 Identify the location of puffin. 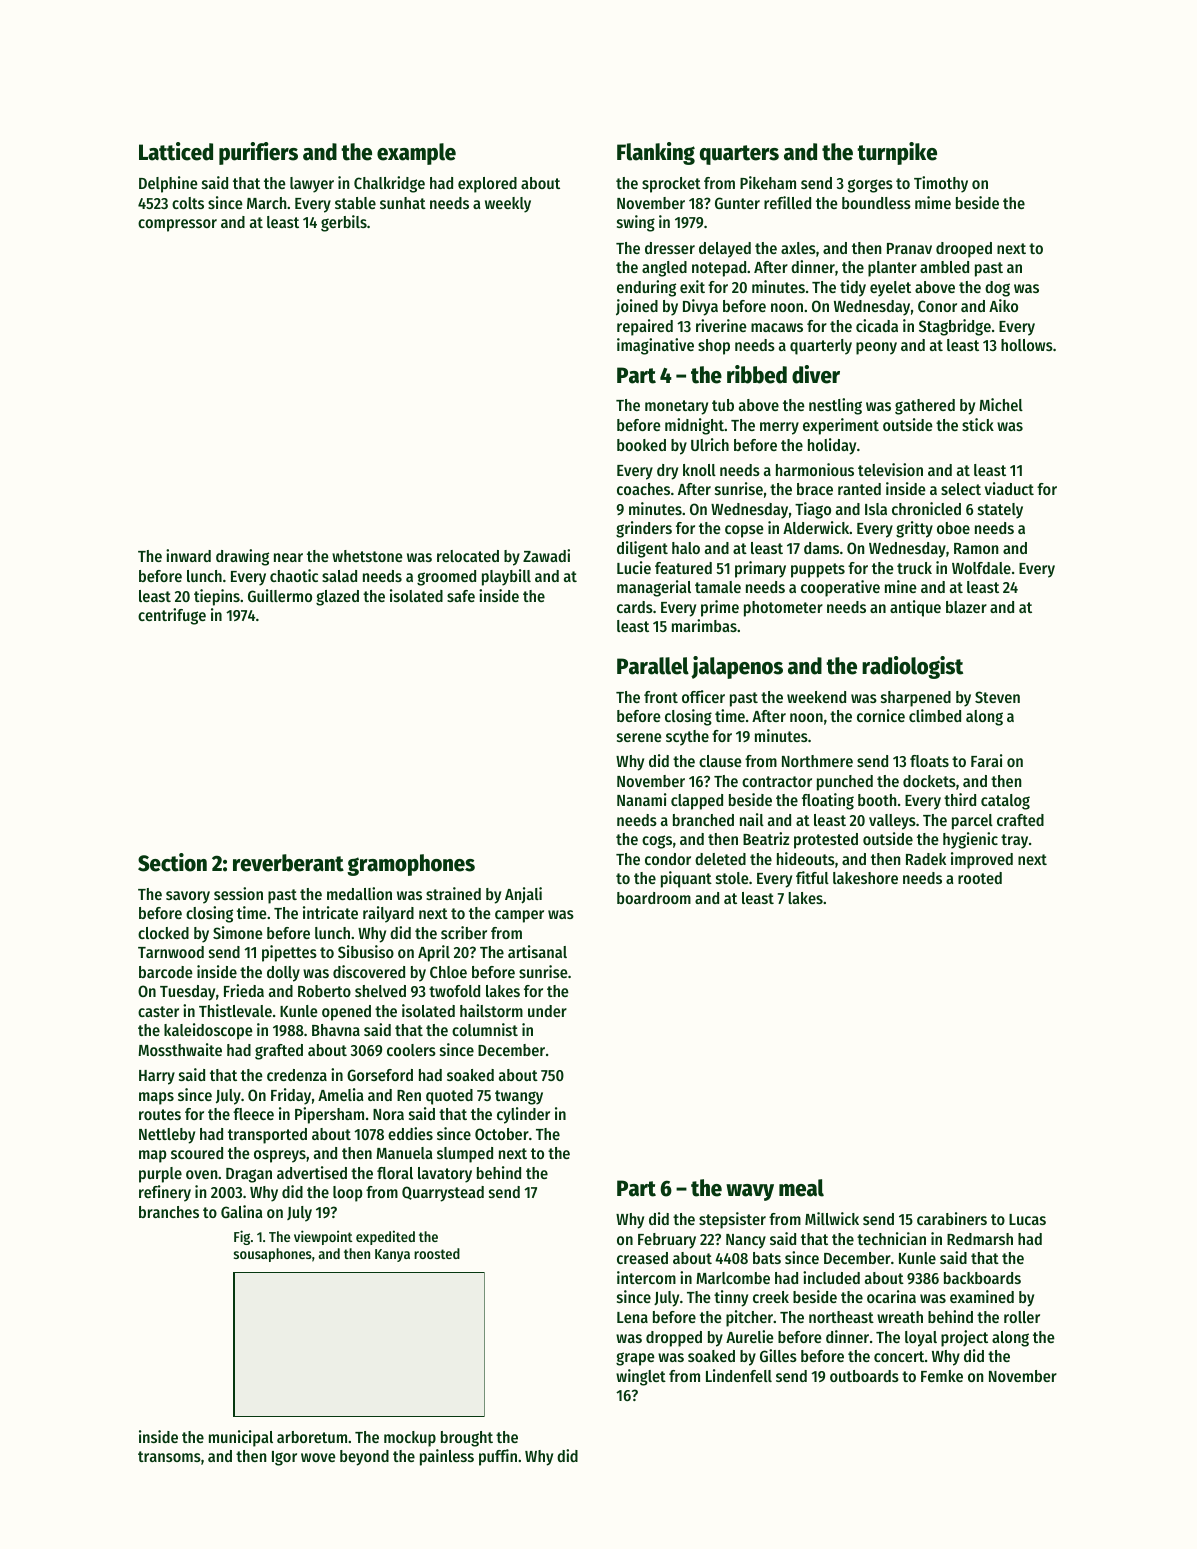
(498, 1457).
